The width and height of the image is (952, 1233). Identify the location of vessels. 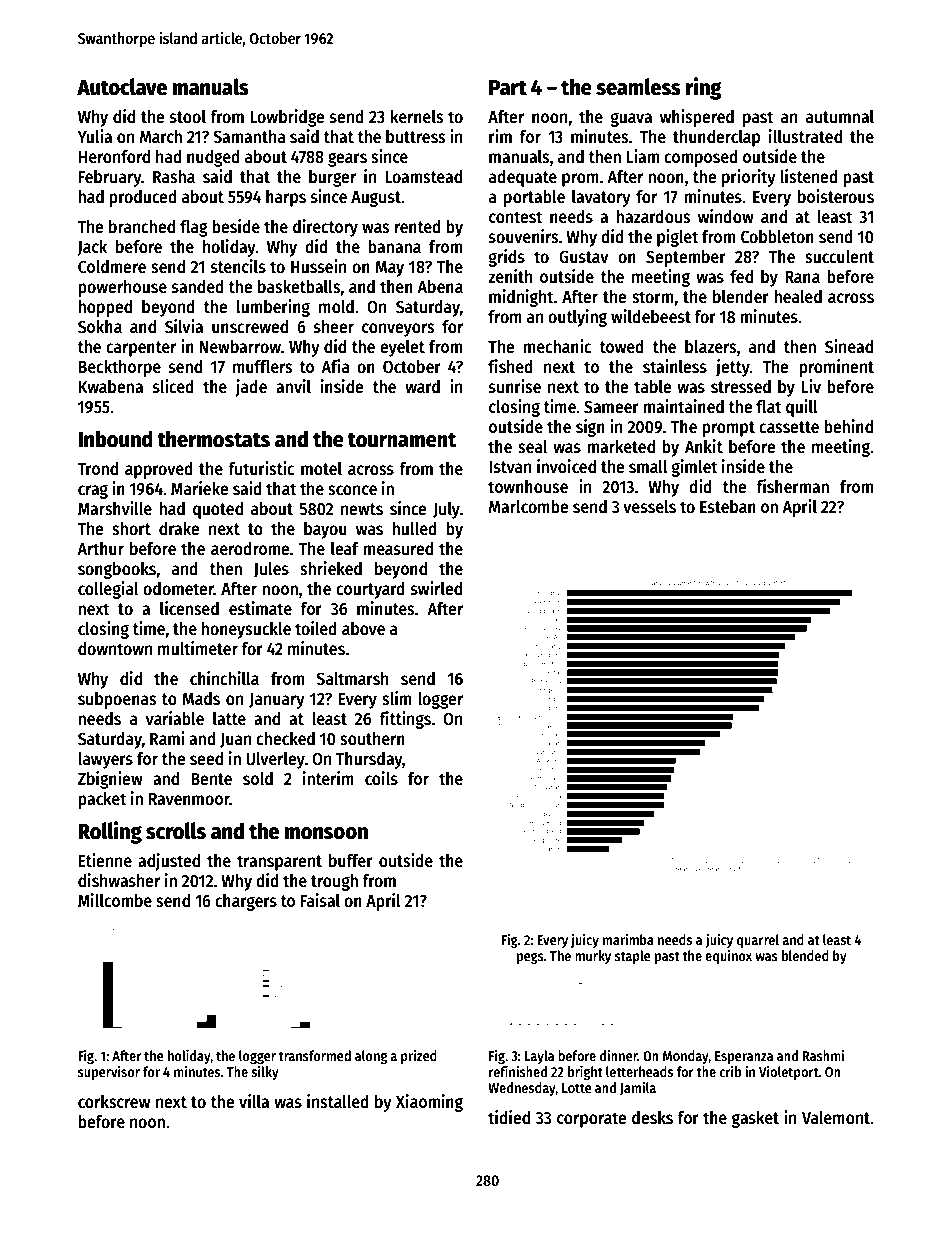
(649, 507).
